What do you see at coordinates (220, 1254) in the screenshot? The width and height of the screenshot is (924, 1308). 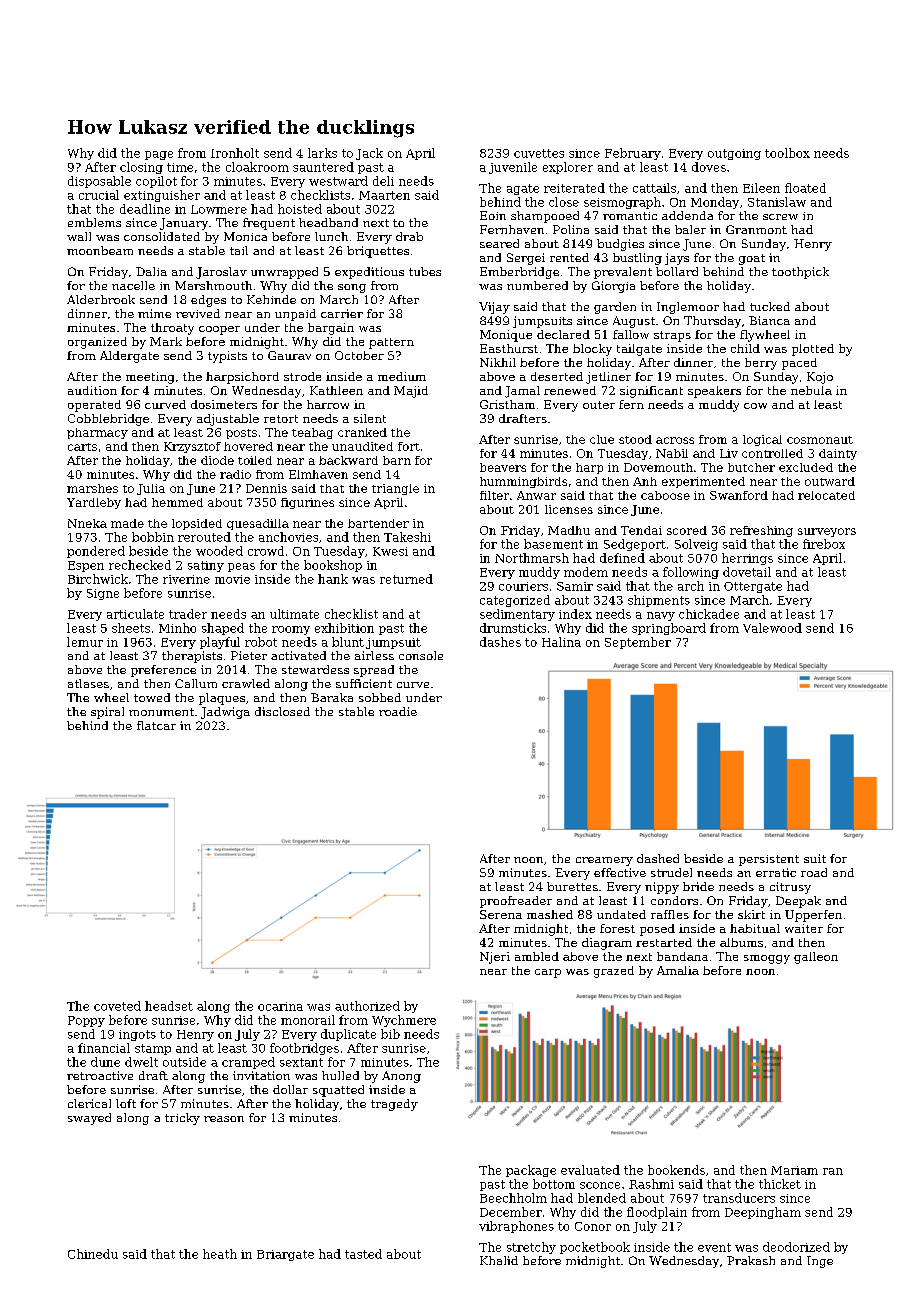 I see `heath` at bounding box center [220, 1254].
